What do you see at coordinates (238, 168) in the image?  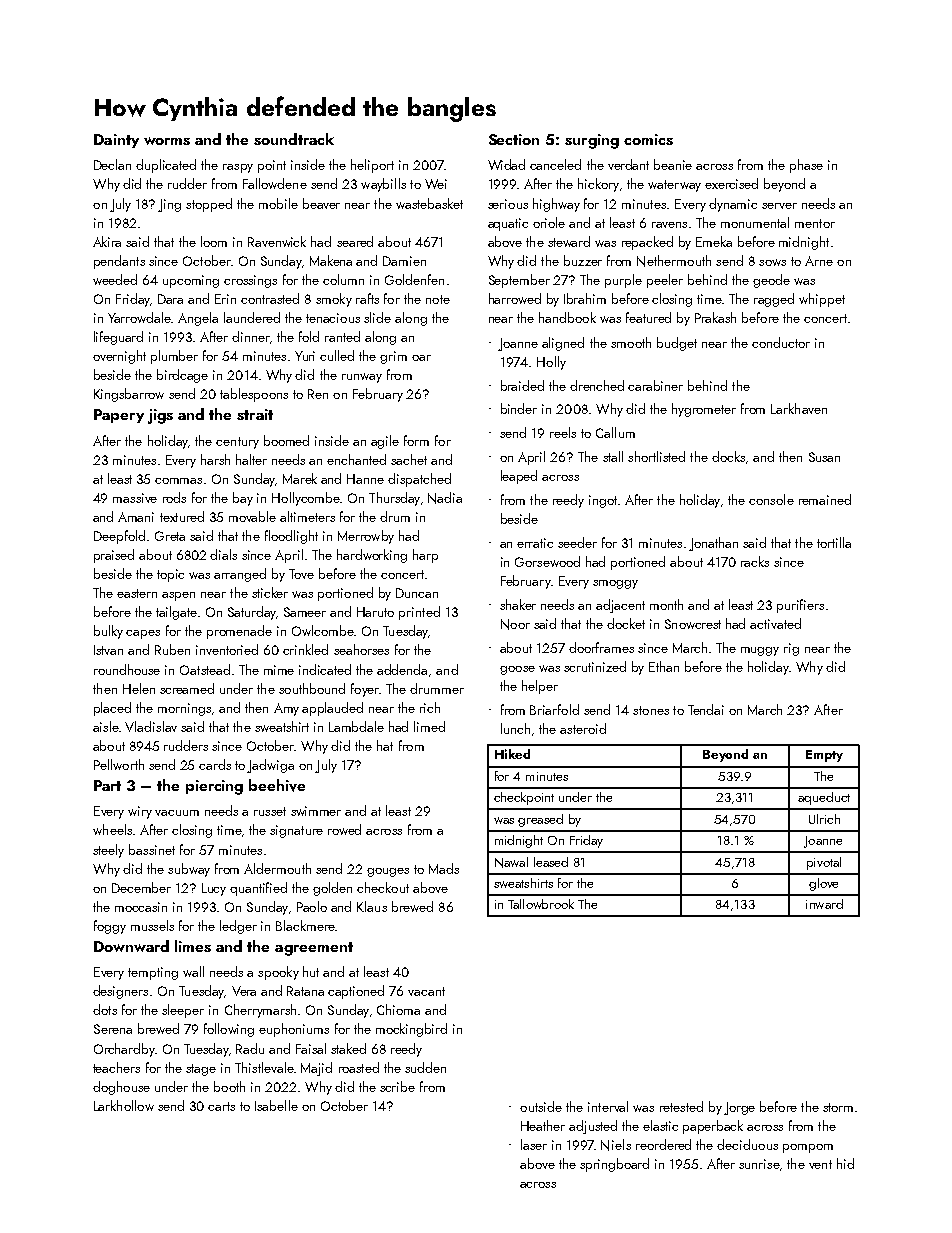 I see `raspy` at bounding box center [238, 168].
